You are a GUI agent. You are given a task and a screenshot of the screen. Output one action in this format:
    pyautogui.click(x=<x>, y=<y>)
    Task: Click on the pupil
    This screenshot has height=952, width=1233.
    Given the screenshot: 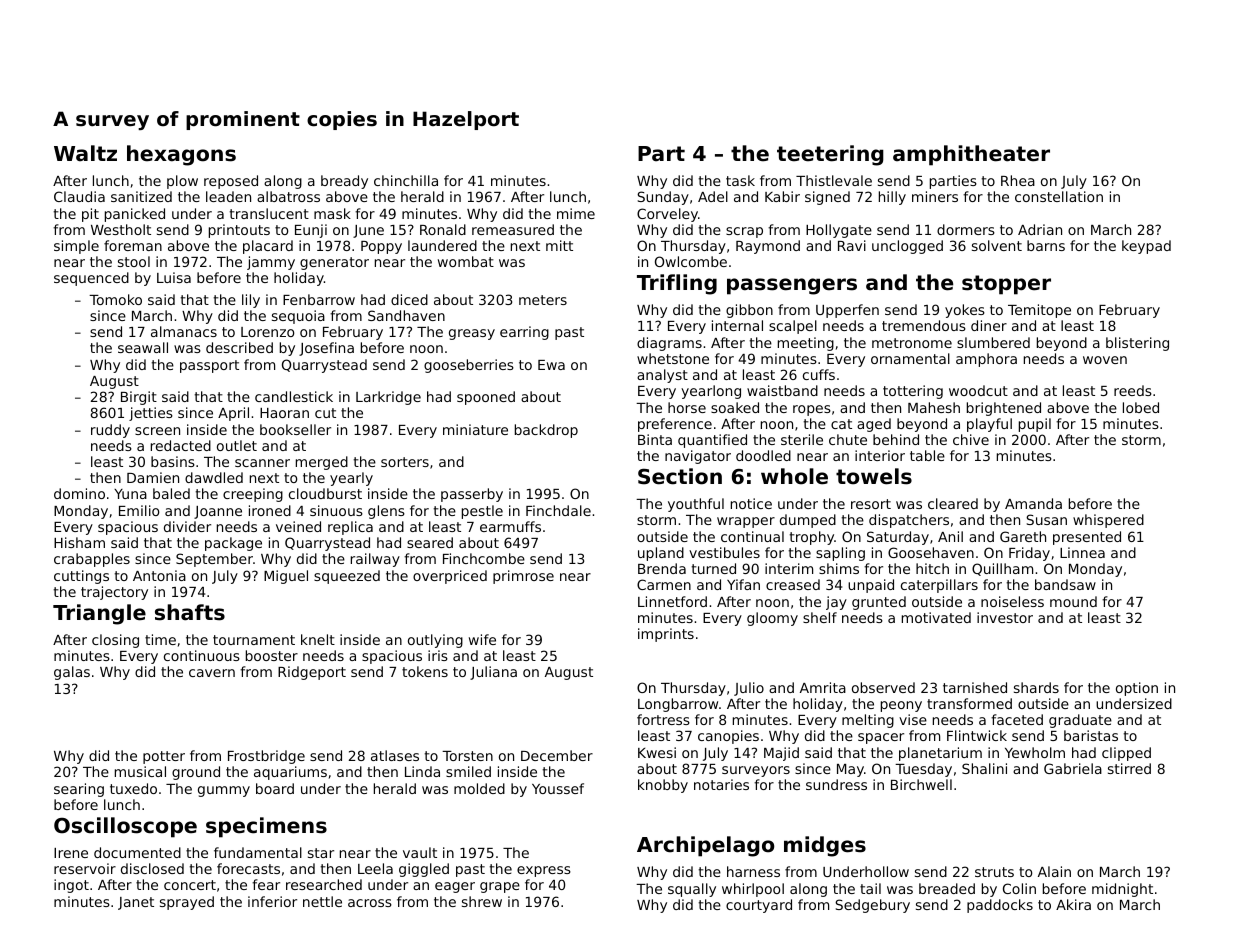 What is the action you would take?
    pyautogui.click(x=1035, y=425)
